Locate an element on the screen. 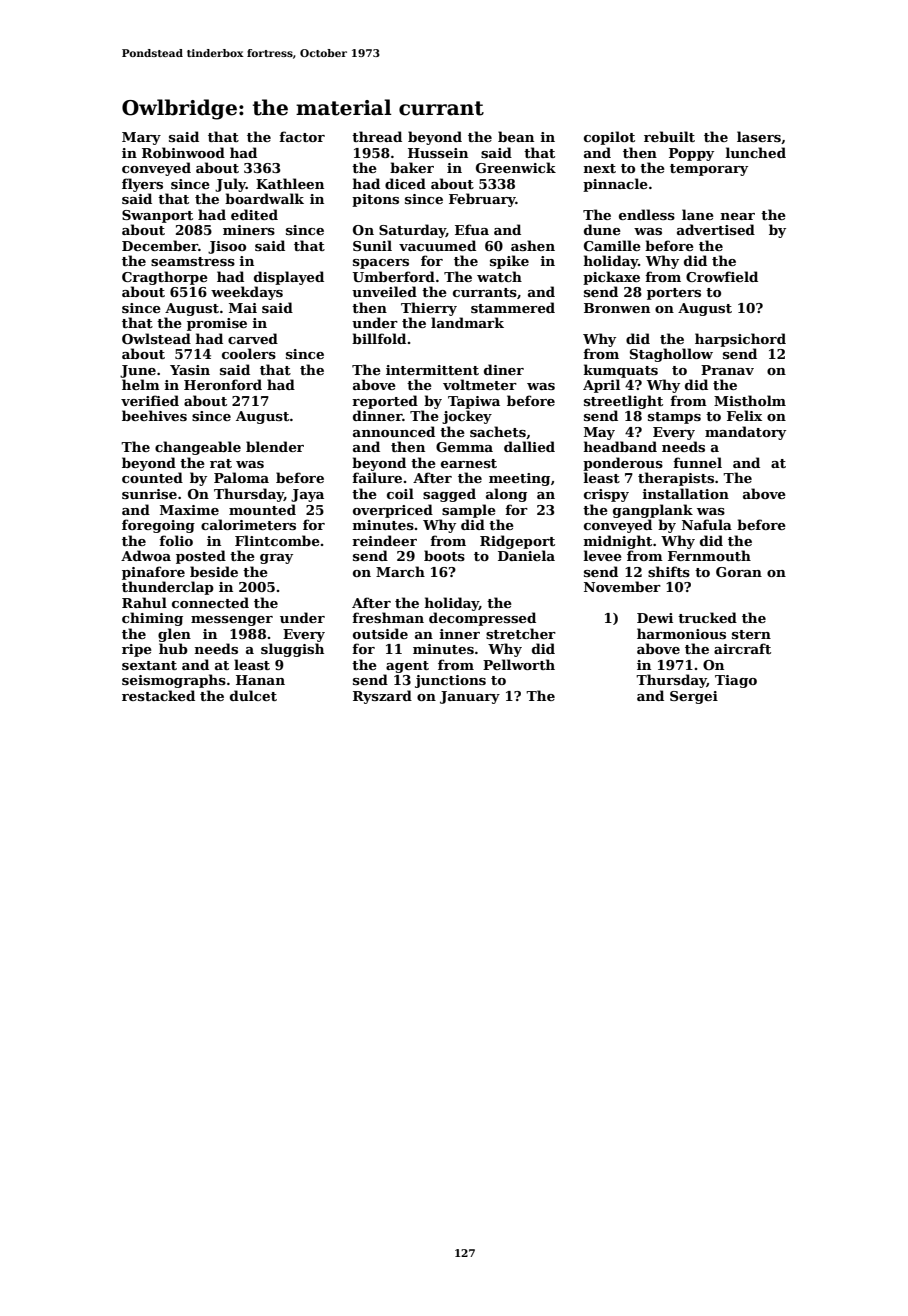 The width and height of the screenshot is (908, 1316). spacers is located at coordinates (381, 264).
